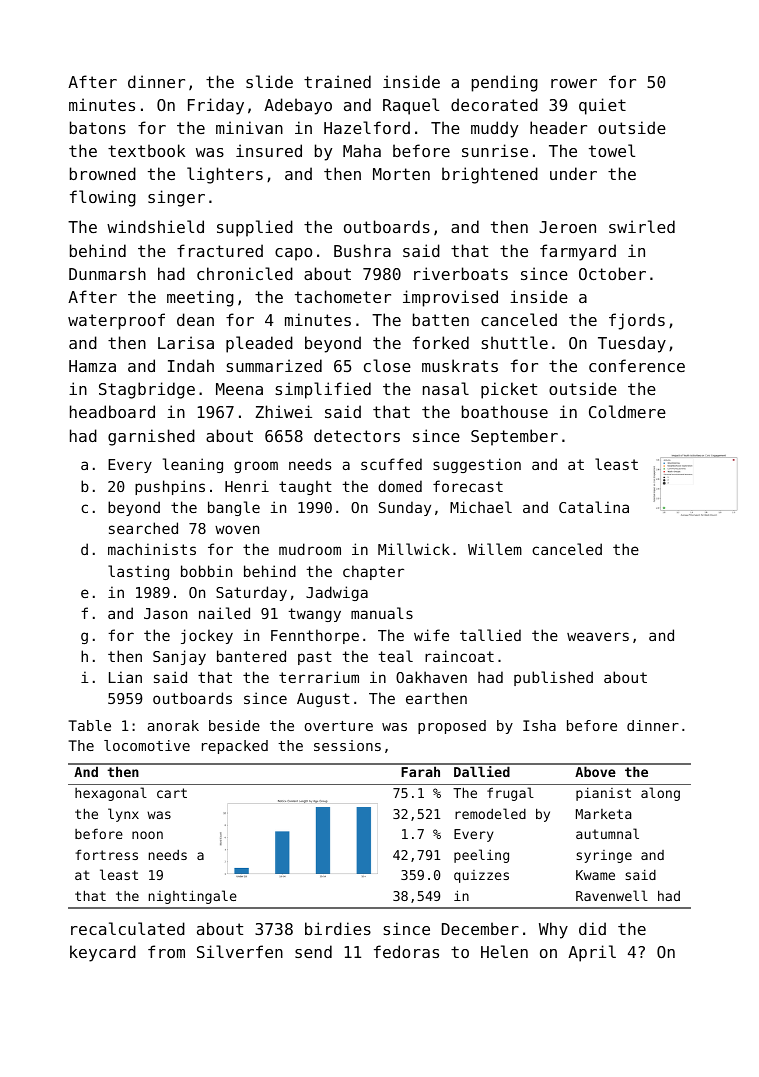 The height and width of the document is (1077, 759). What do you see at coordinates (594, 507) in the document?
I see `Catalina` at bounding box center [594, 507].
